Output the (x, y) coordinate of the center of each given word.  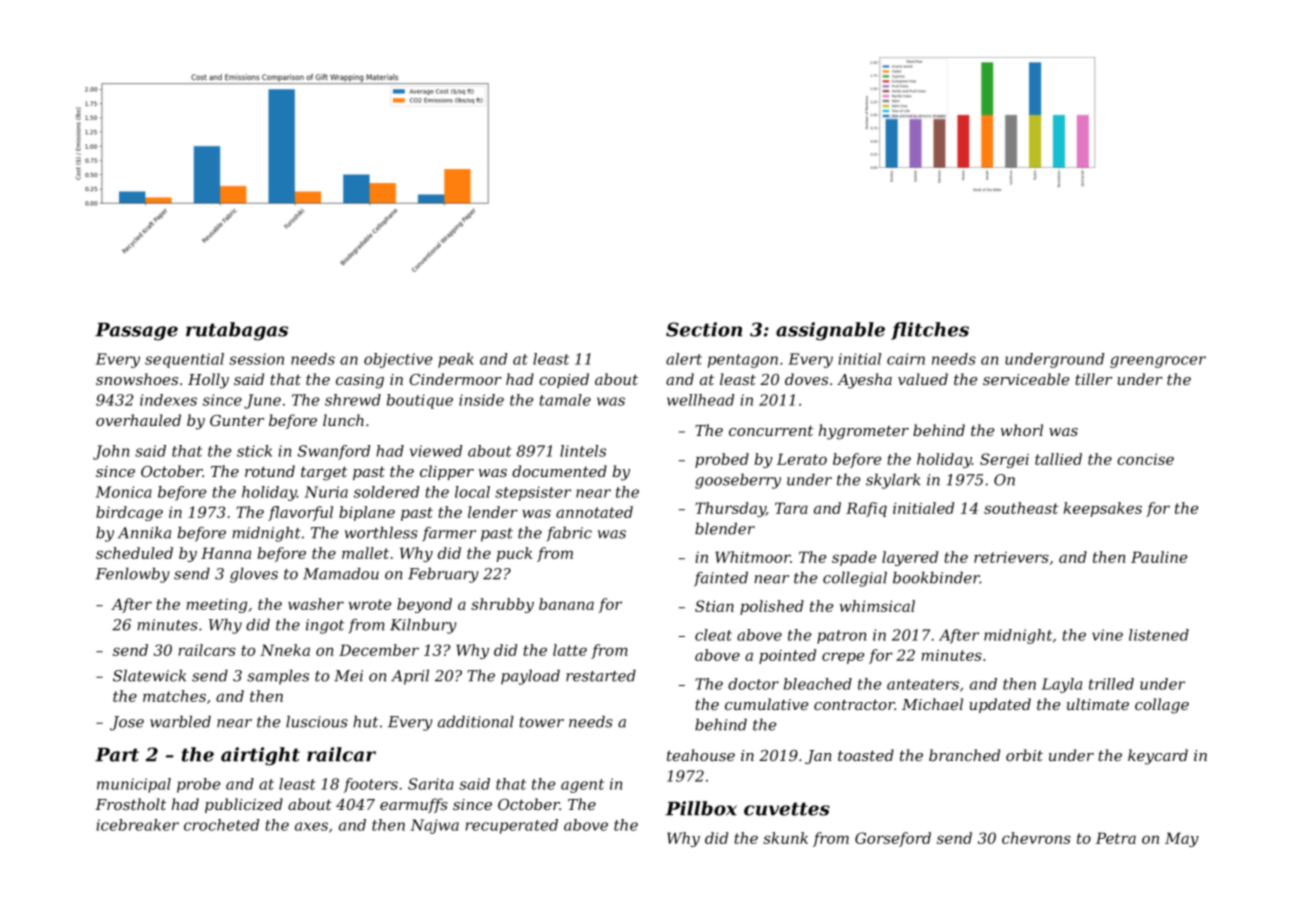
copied (564, 380)
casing (360, 381)
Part (117, 755)
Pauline (1159, 557)
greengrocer (1158, 362)
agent (582, 786)
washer (316, 604)
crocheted (221, 825)
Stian (714, 606)
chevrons (1036, 838)
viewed (436, 451)
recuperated (512, 826)
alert (684, 359)
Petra (1116, 838)
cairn (906, 359)
